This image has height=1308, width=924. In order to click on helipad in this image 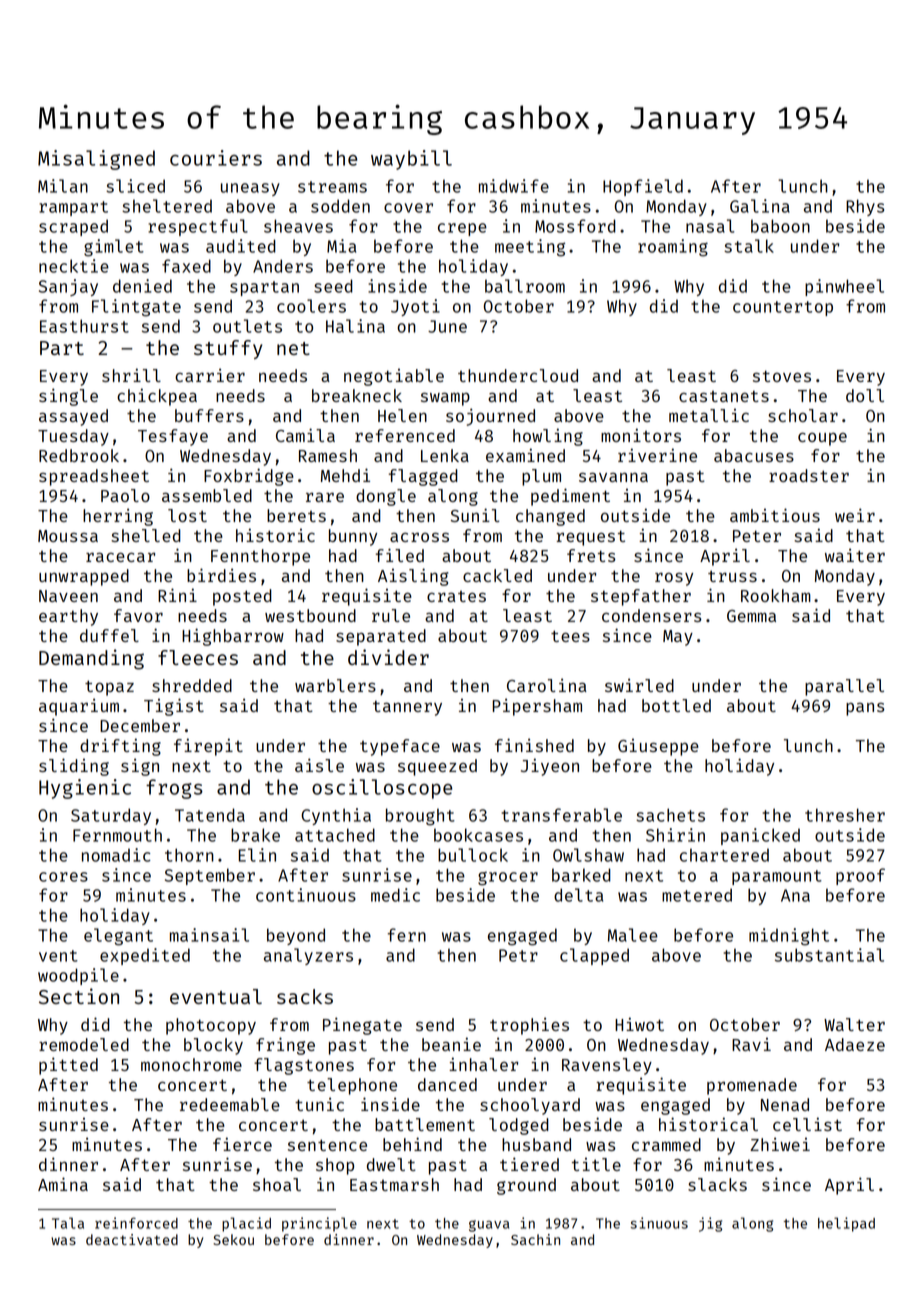, I will do `click(846, 1224)`.
